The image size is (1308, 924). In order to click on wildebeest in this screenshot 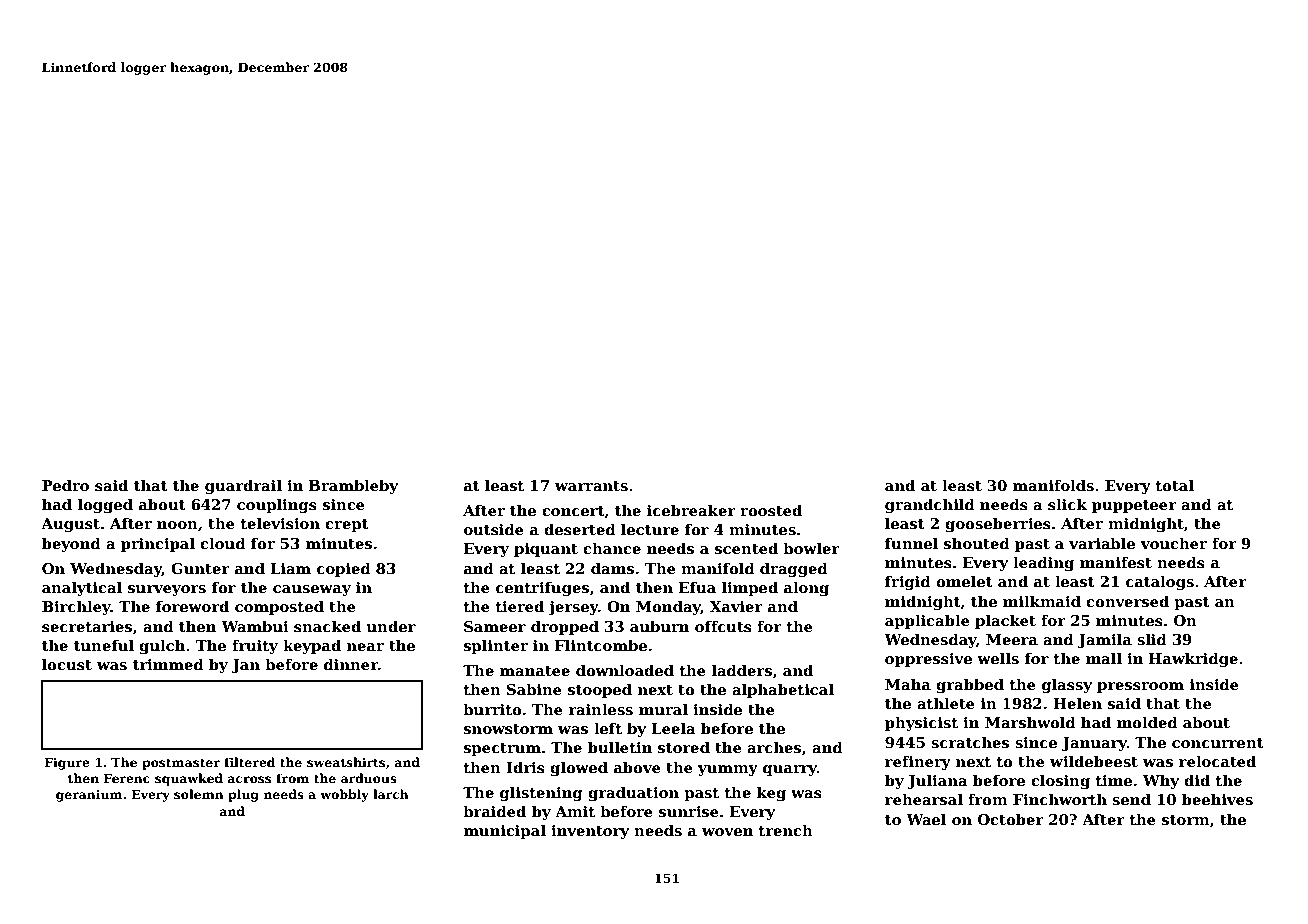, I will do `click(1094, 761)`.
